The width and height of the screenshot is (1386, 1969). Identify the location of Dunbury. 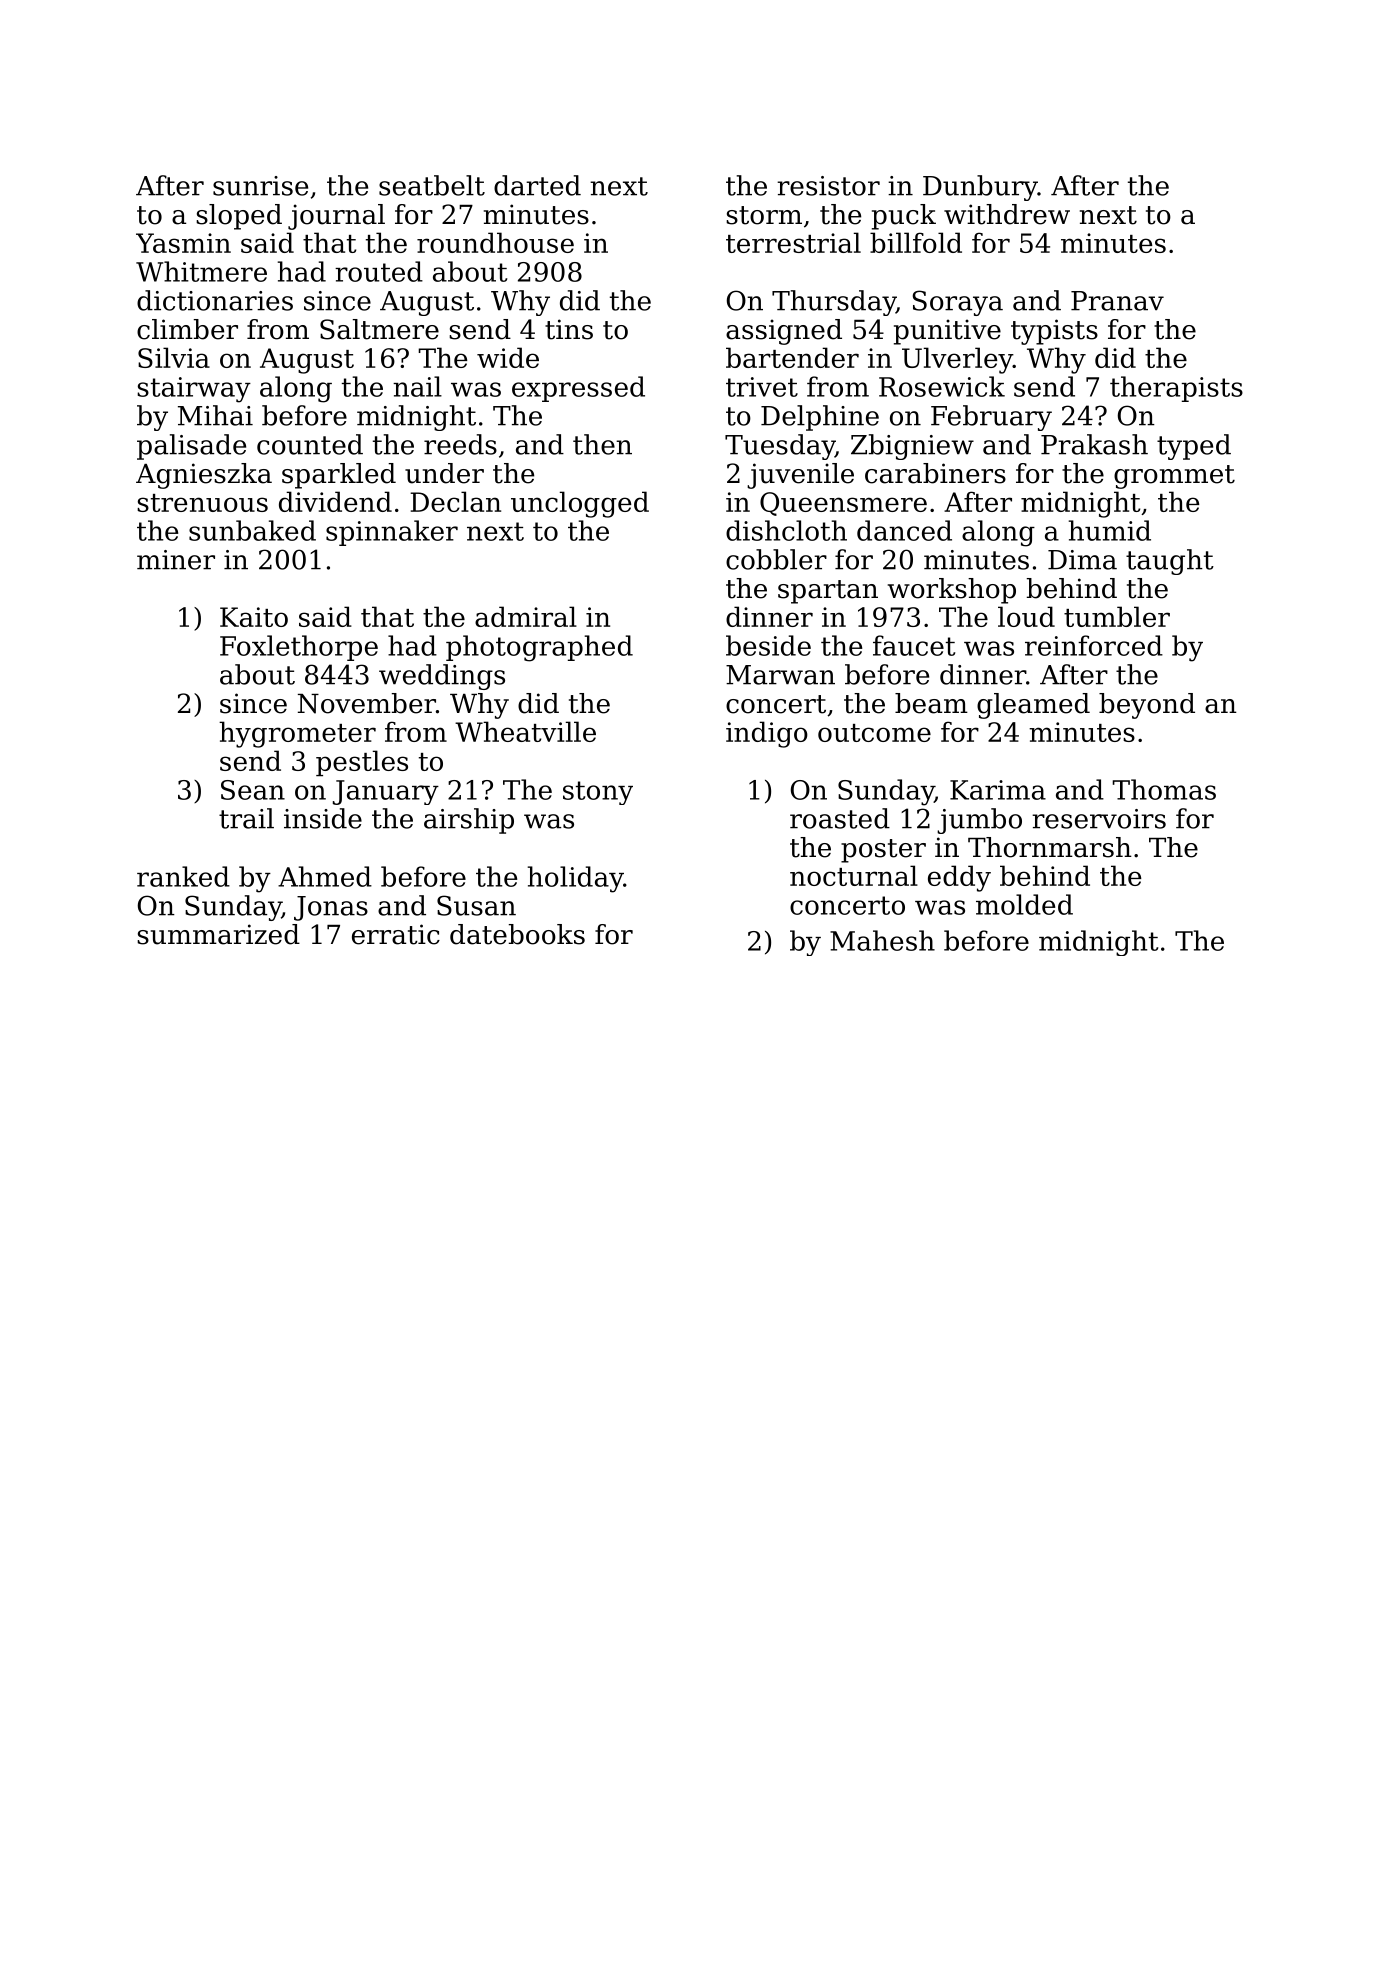
(980, 188).
